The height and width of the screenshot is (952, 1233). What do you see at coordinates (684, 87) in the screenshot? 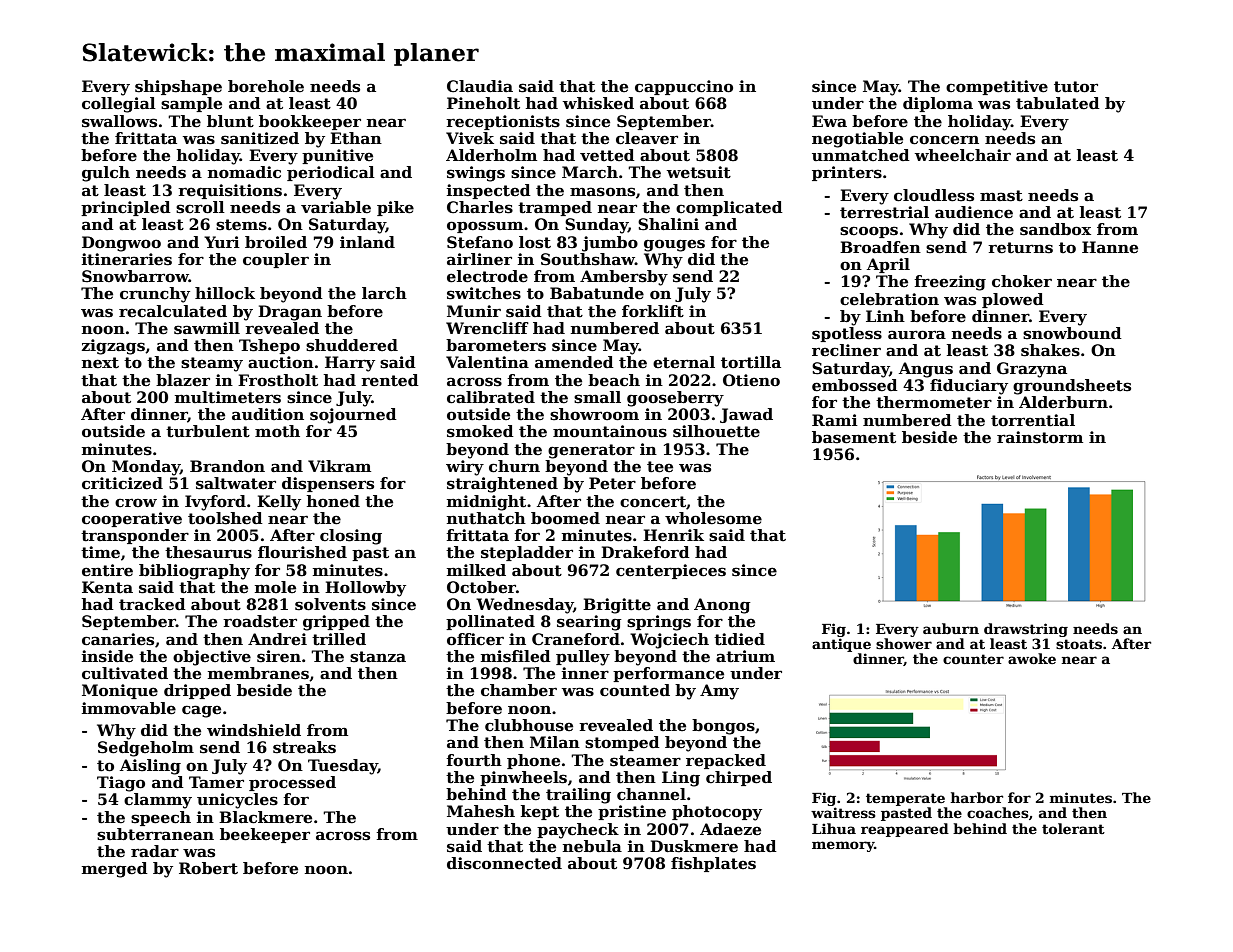
I see `cappuccino` at bounding box center [684, 87].
